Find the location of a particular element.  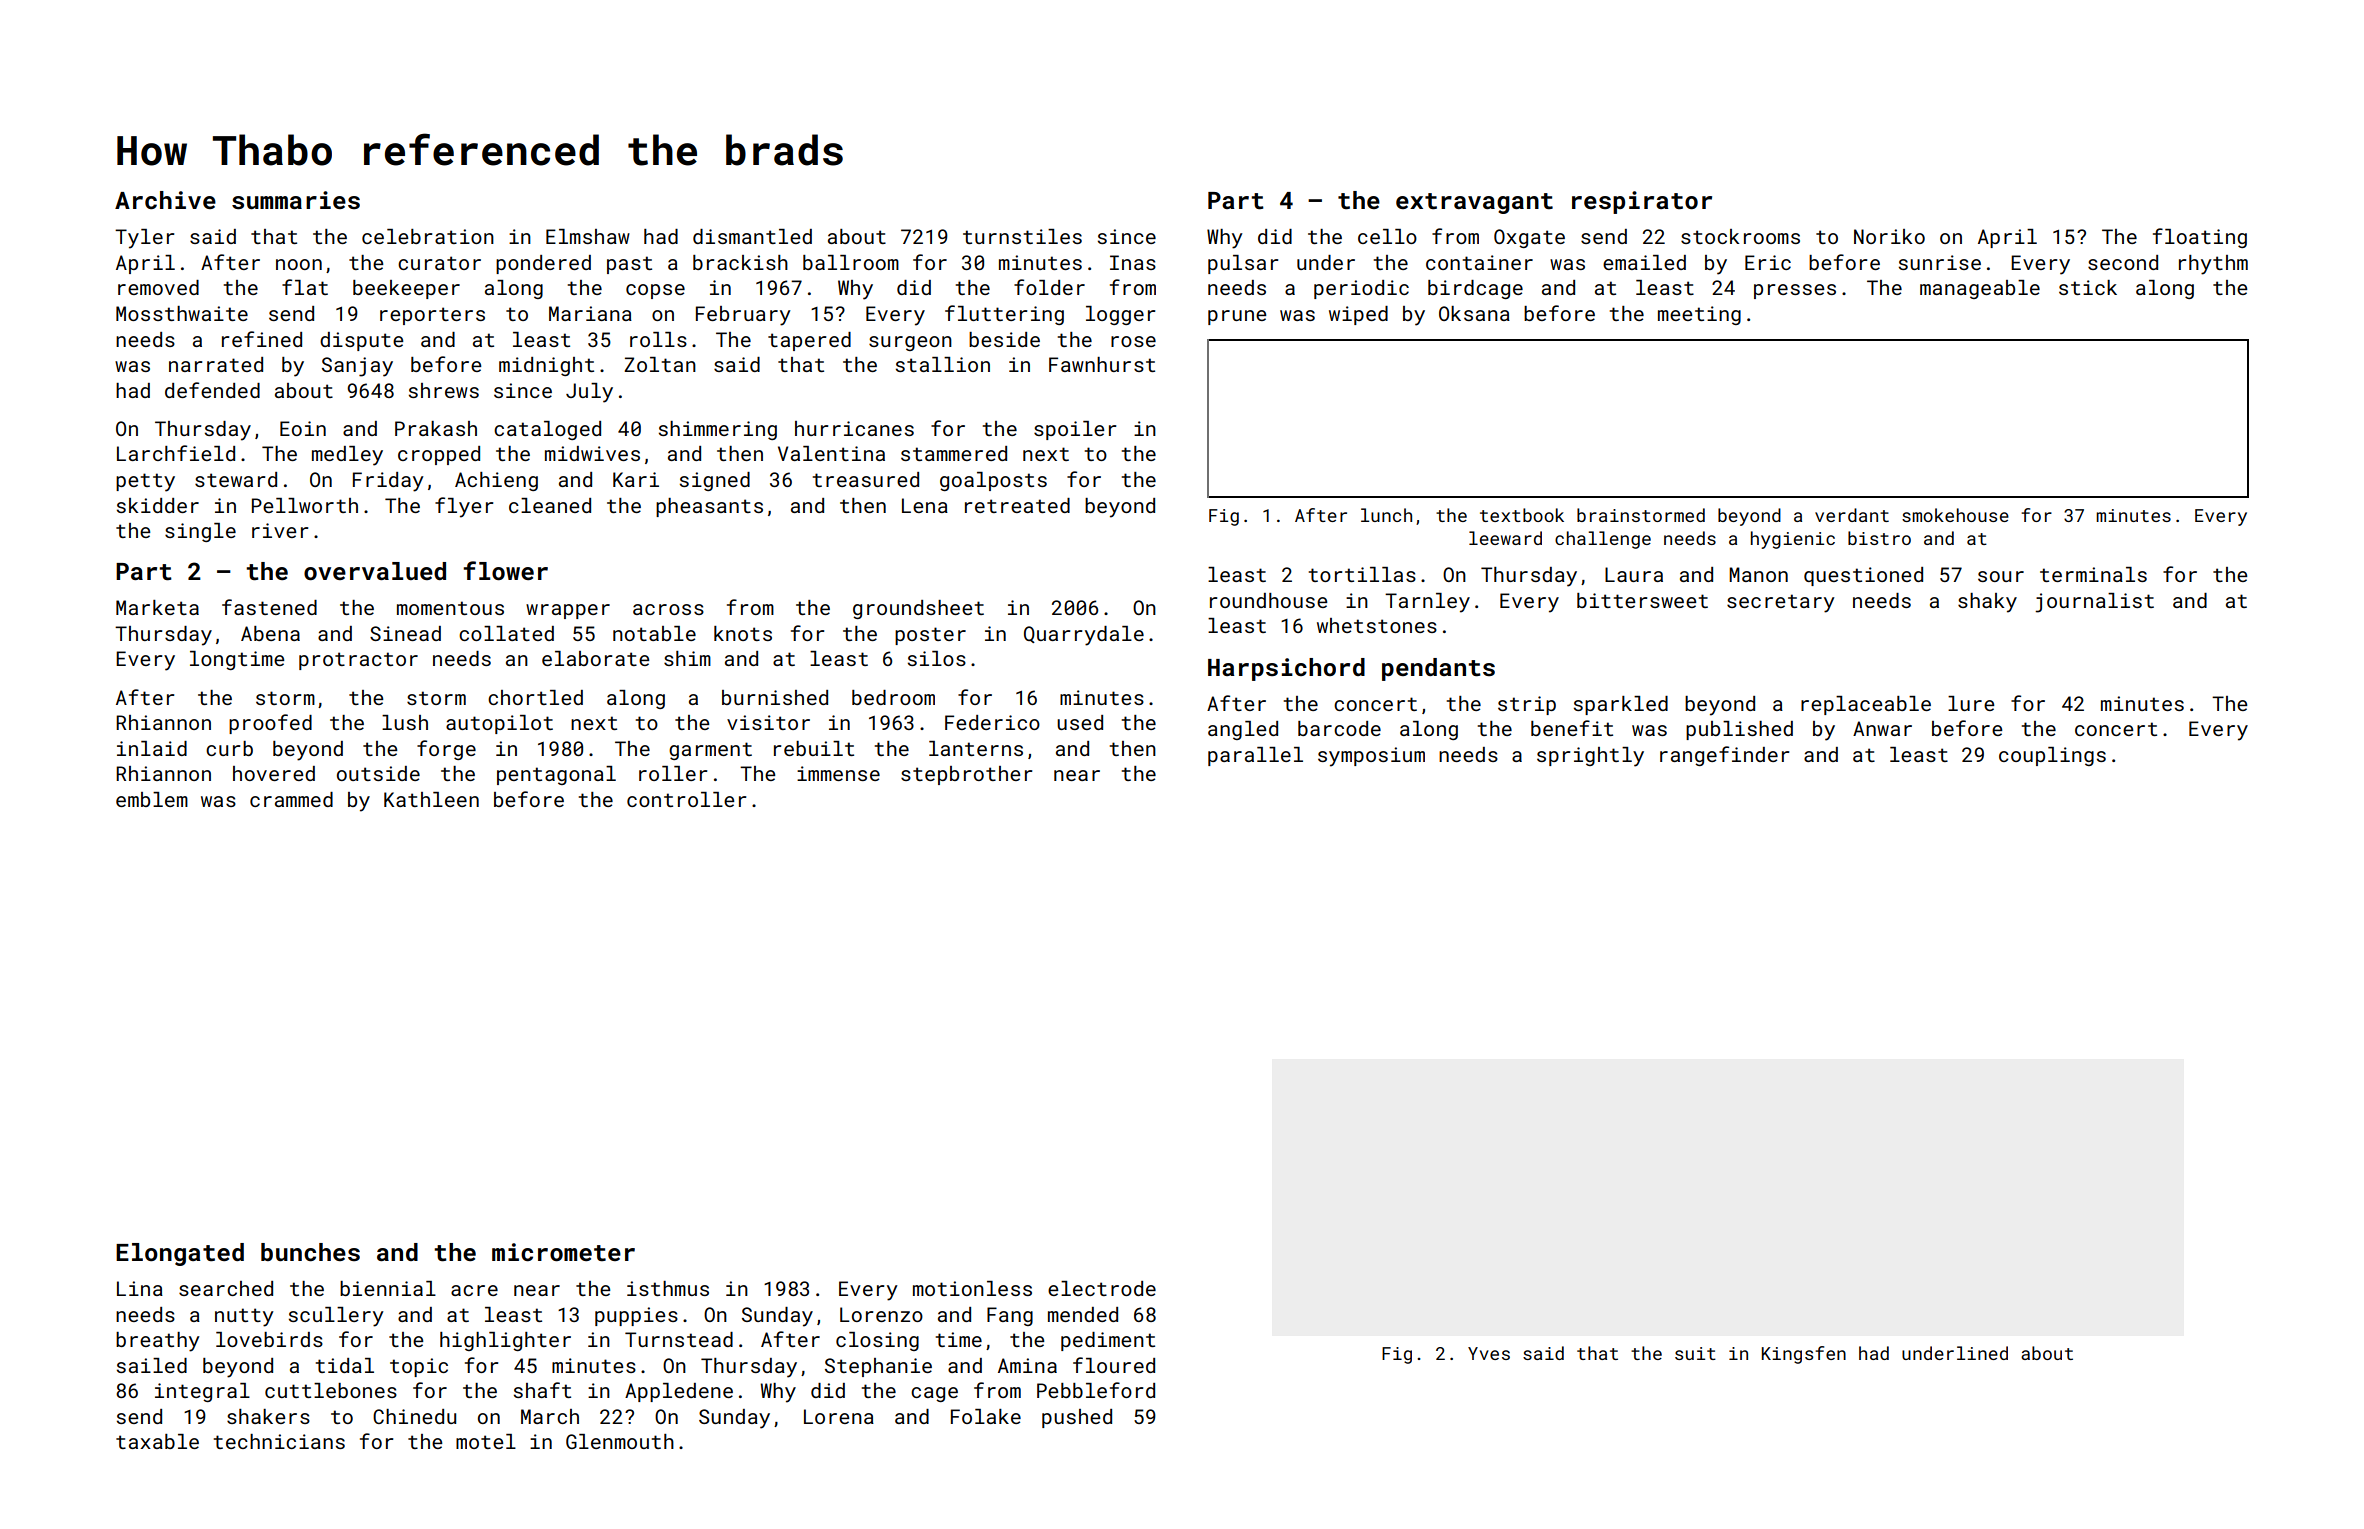

floating is located at coordinates (2200, 238).
